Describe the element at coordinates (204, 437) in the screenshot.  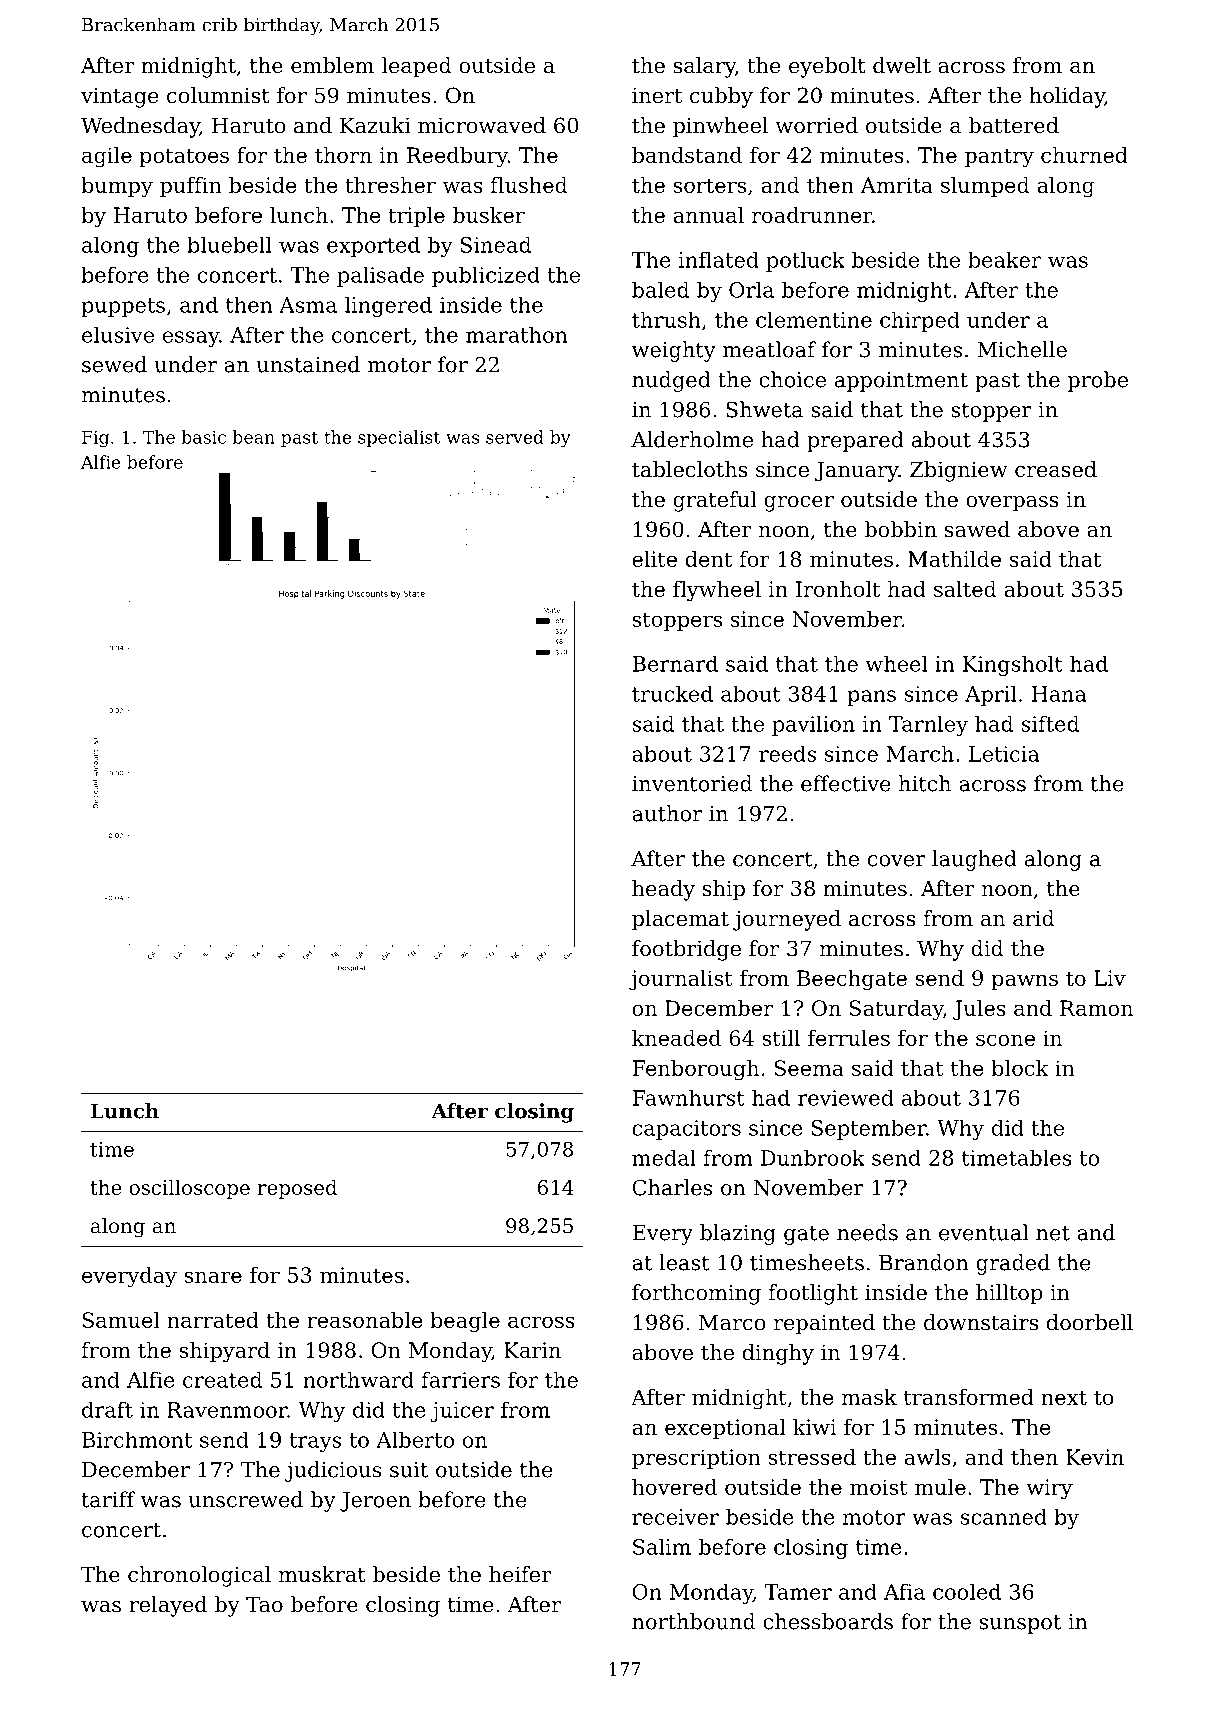
I see `basic` at that location.
